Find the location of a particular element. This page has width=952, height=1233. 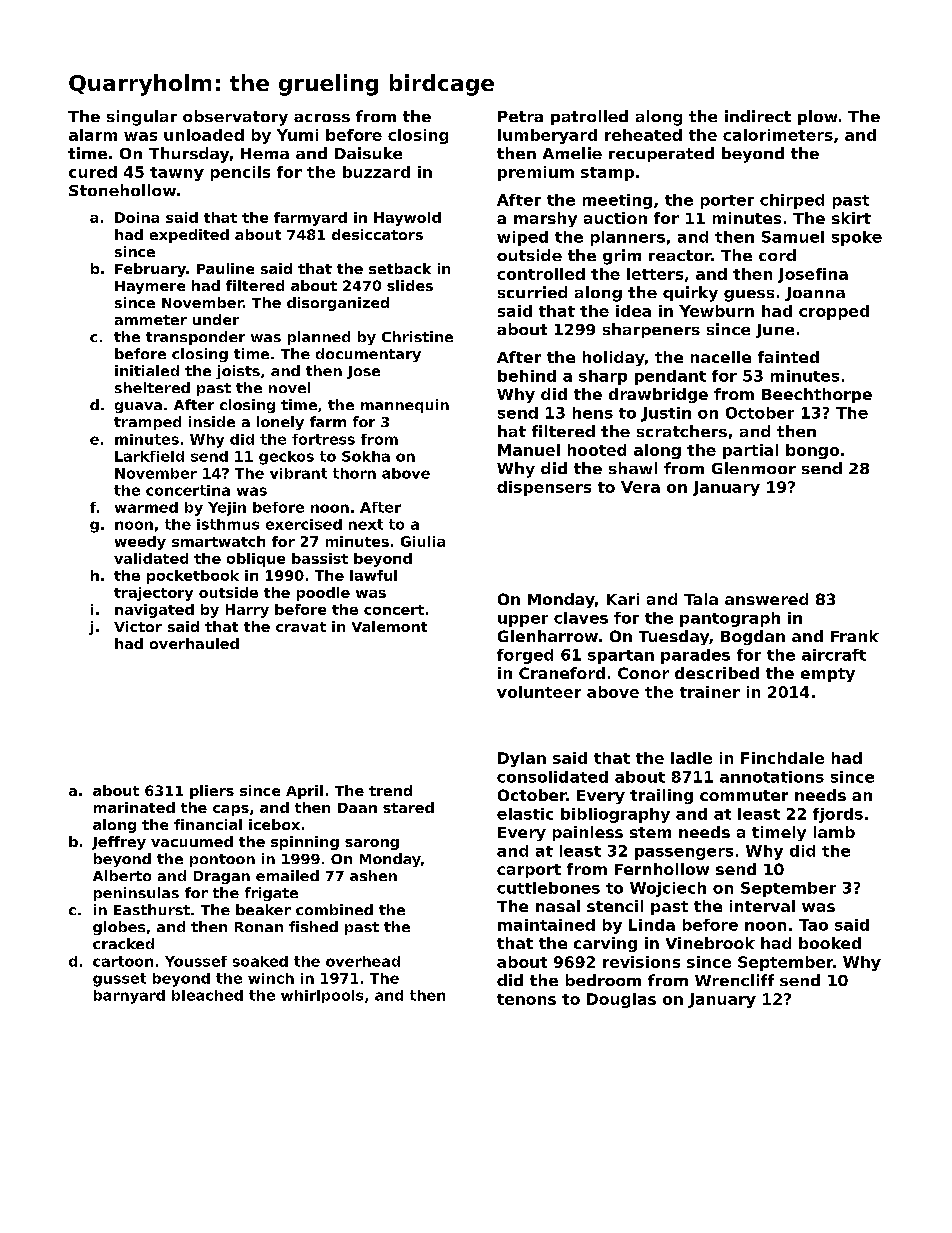

premium is located at coordinates (536, 173).
